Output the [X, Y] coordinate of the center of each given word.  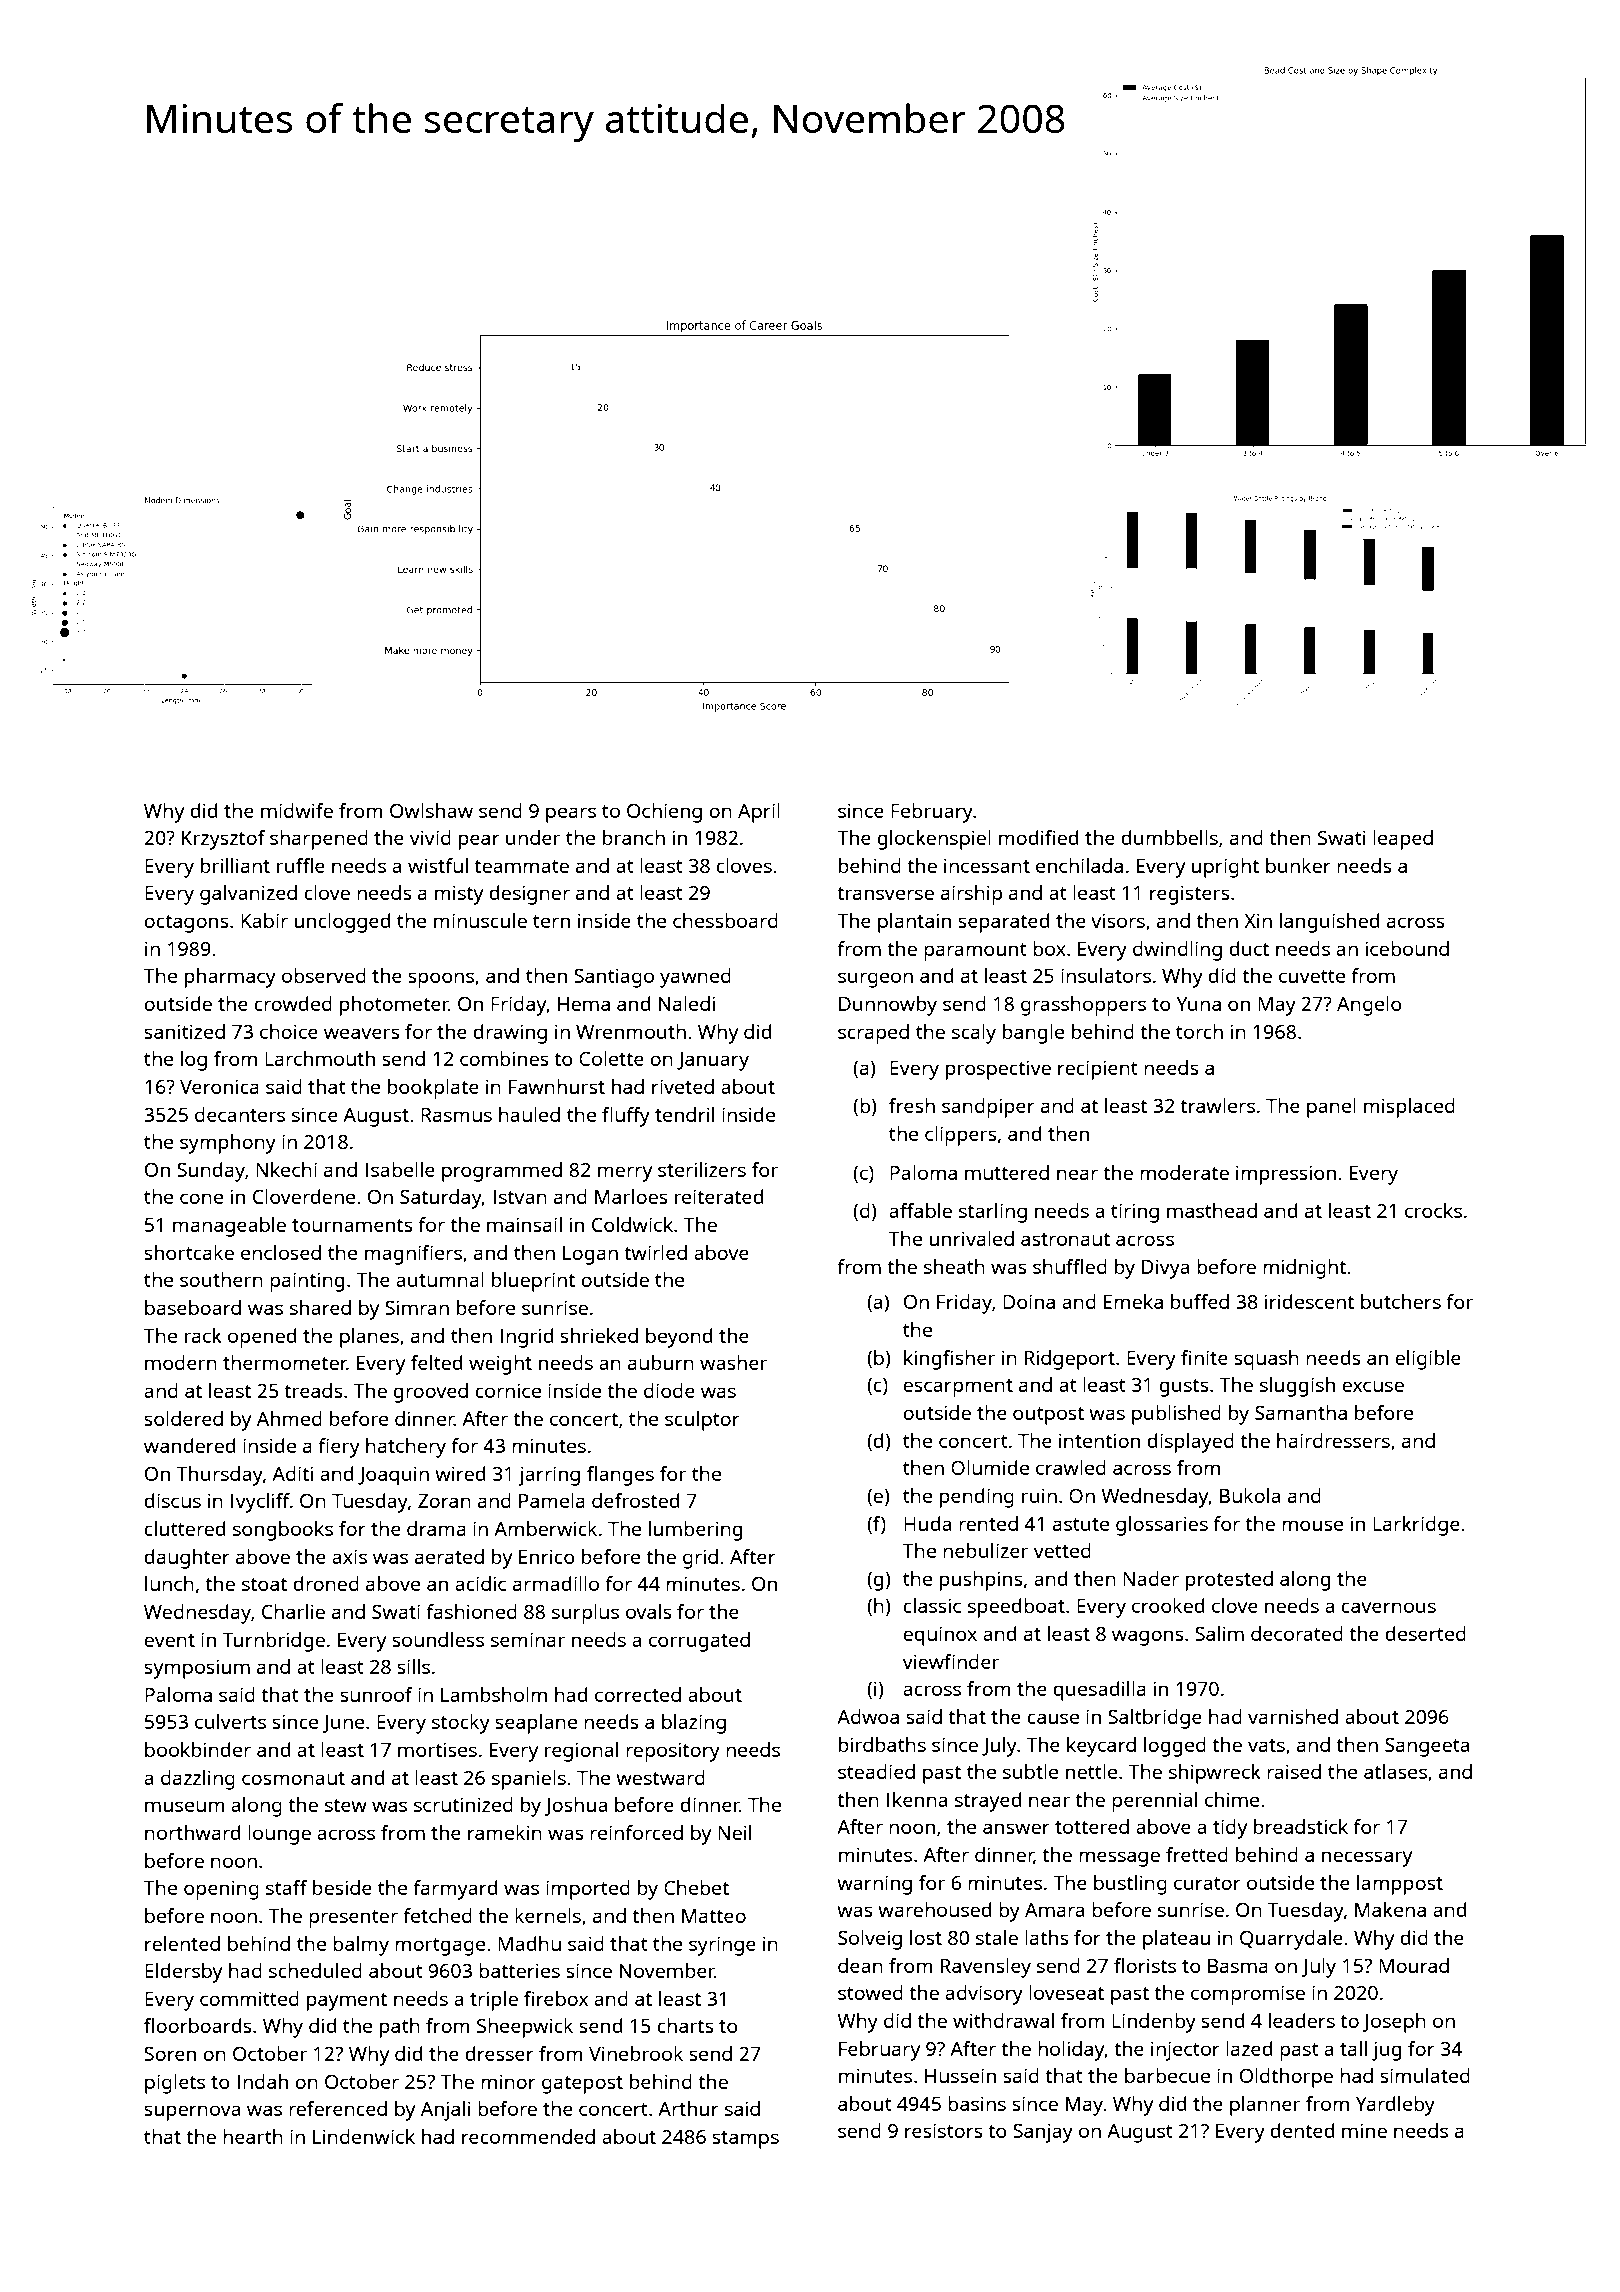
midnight [1304, 1269]
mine [1364, 2130]
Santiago [614, 978]
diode [669, 1390]
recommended [528, 2136]
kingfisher [949, 1360]
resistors [944, 2130]
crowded [293, 1003]
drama [436, 1528]
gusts [1184, 1388]
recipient [1098, 1070]
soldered [183, 1418]
